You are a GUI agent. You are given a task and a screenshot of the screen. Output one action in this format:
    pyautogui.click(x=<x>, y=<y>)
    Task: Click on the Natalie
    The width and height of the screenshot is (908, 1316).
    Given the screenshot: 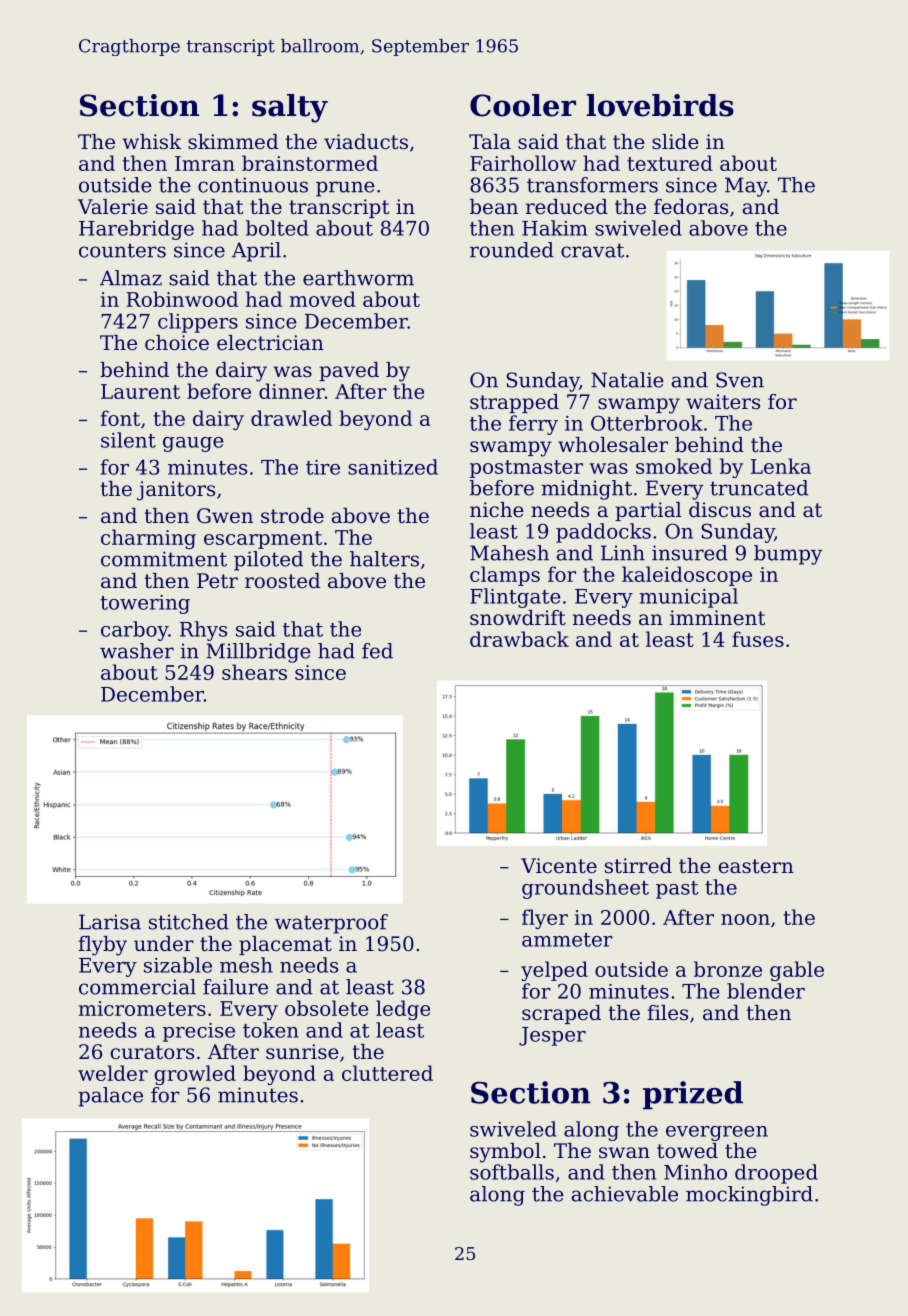 What is the action you would take?
    pyautogui.click(x=627, y=380)
